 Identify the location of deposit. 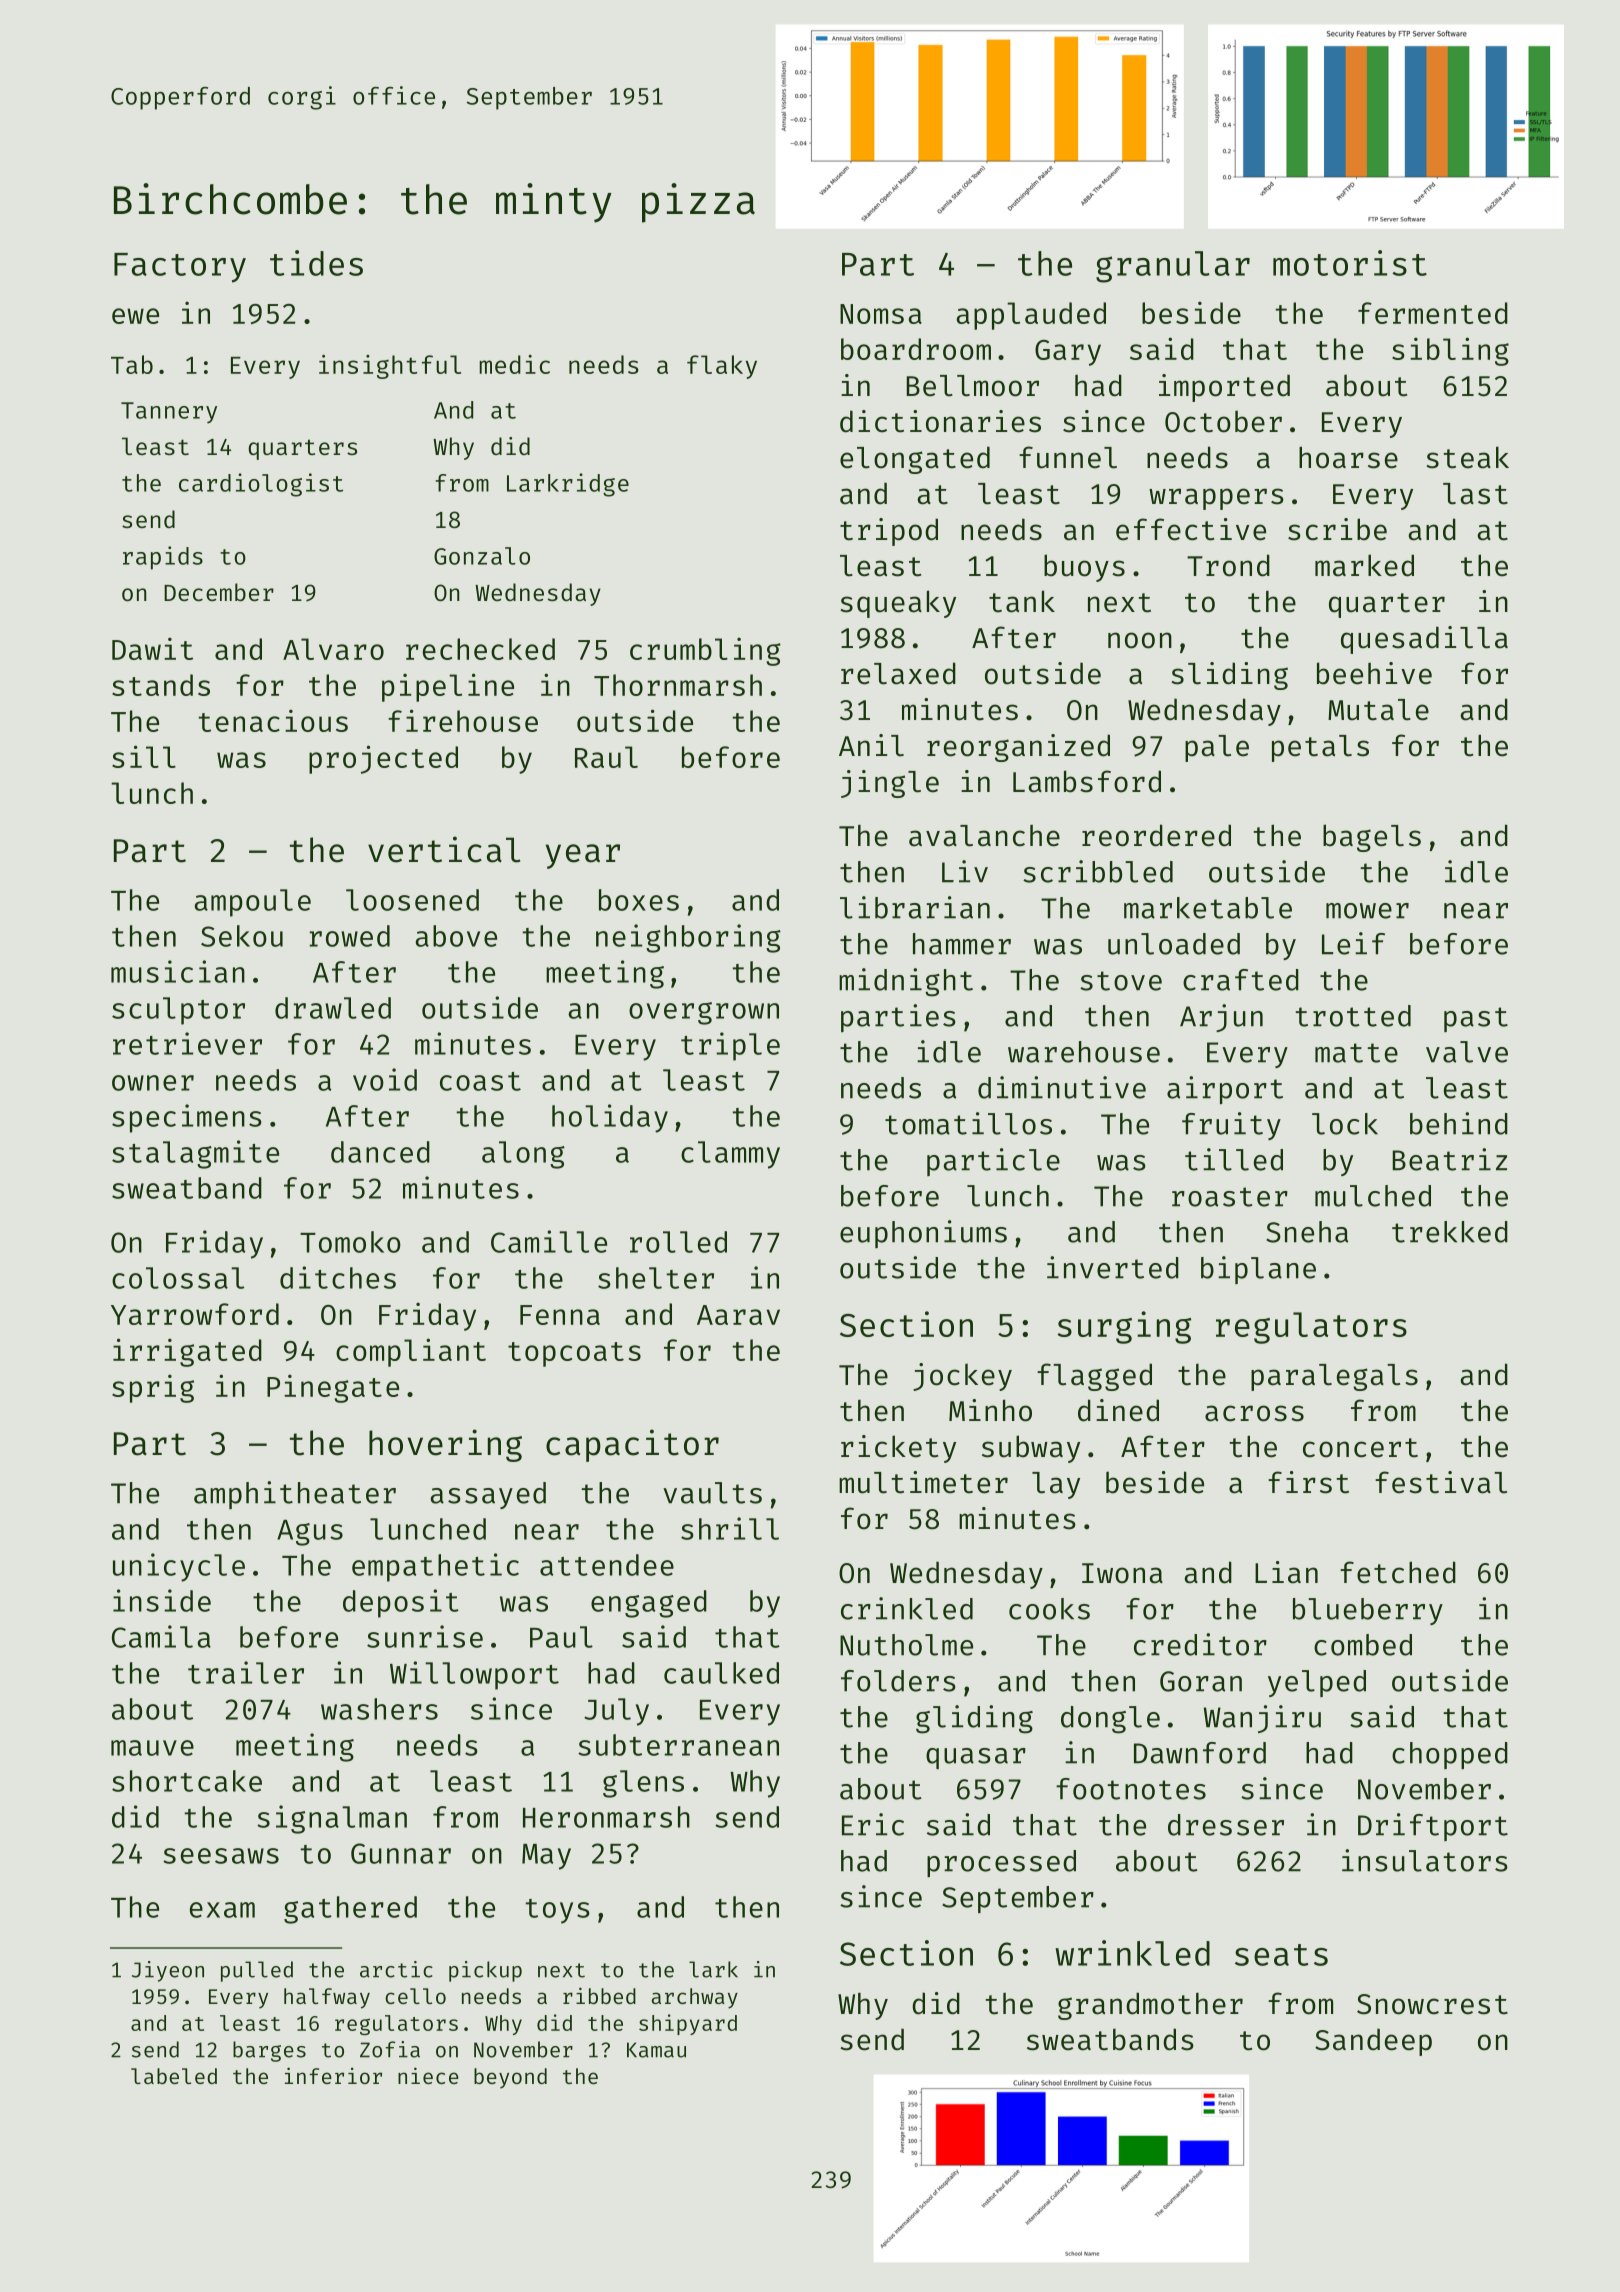
(401, 1603).
